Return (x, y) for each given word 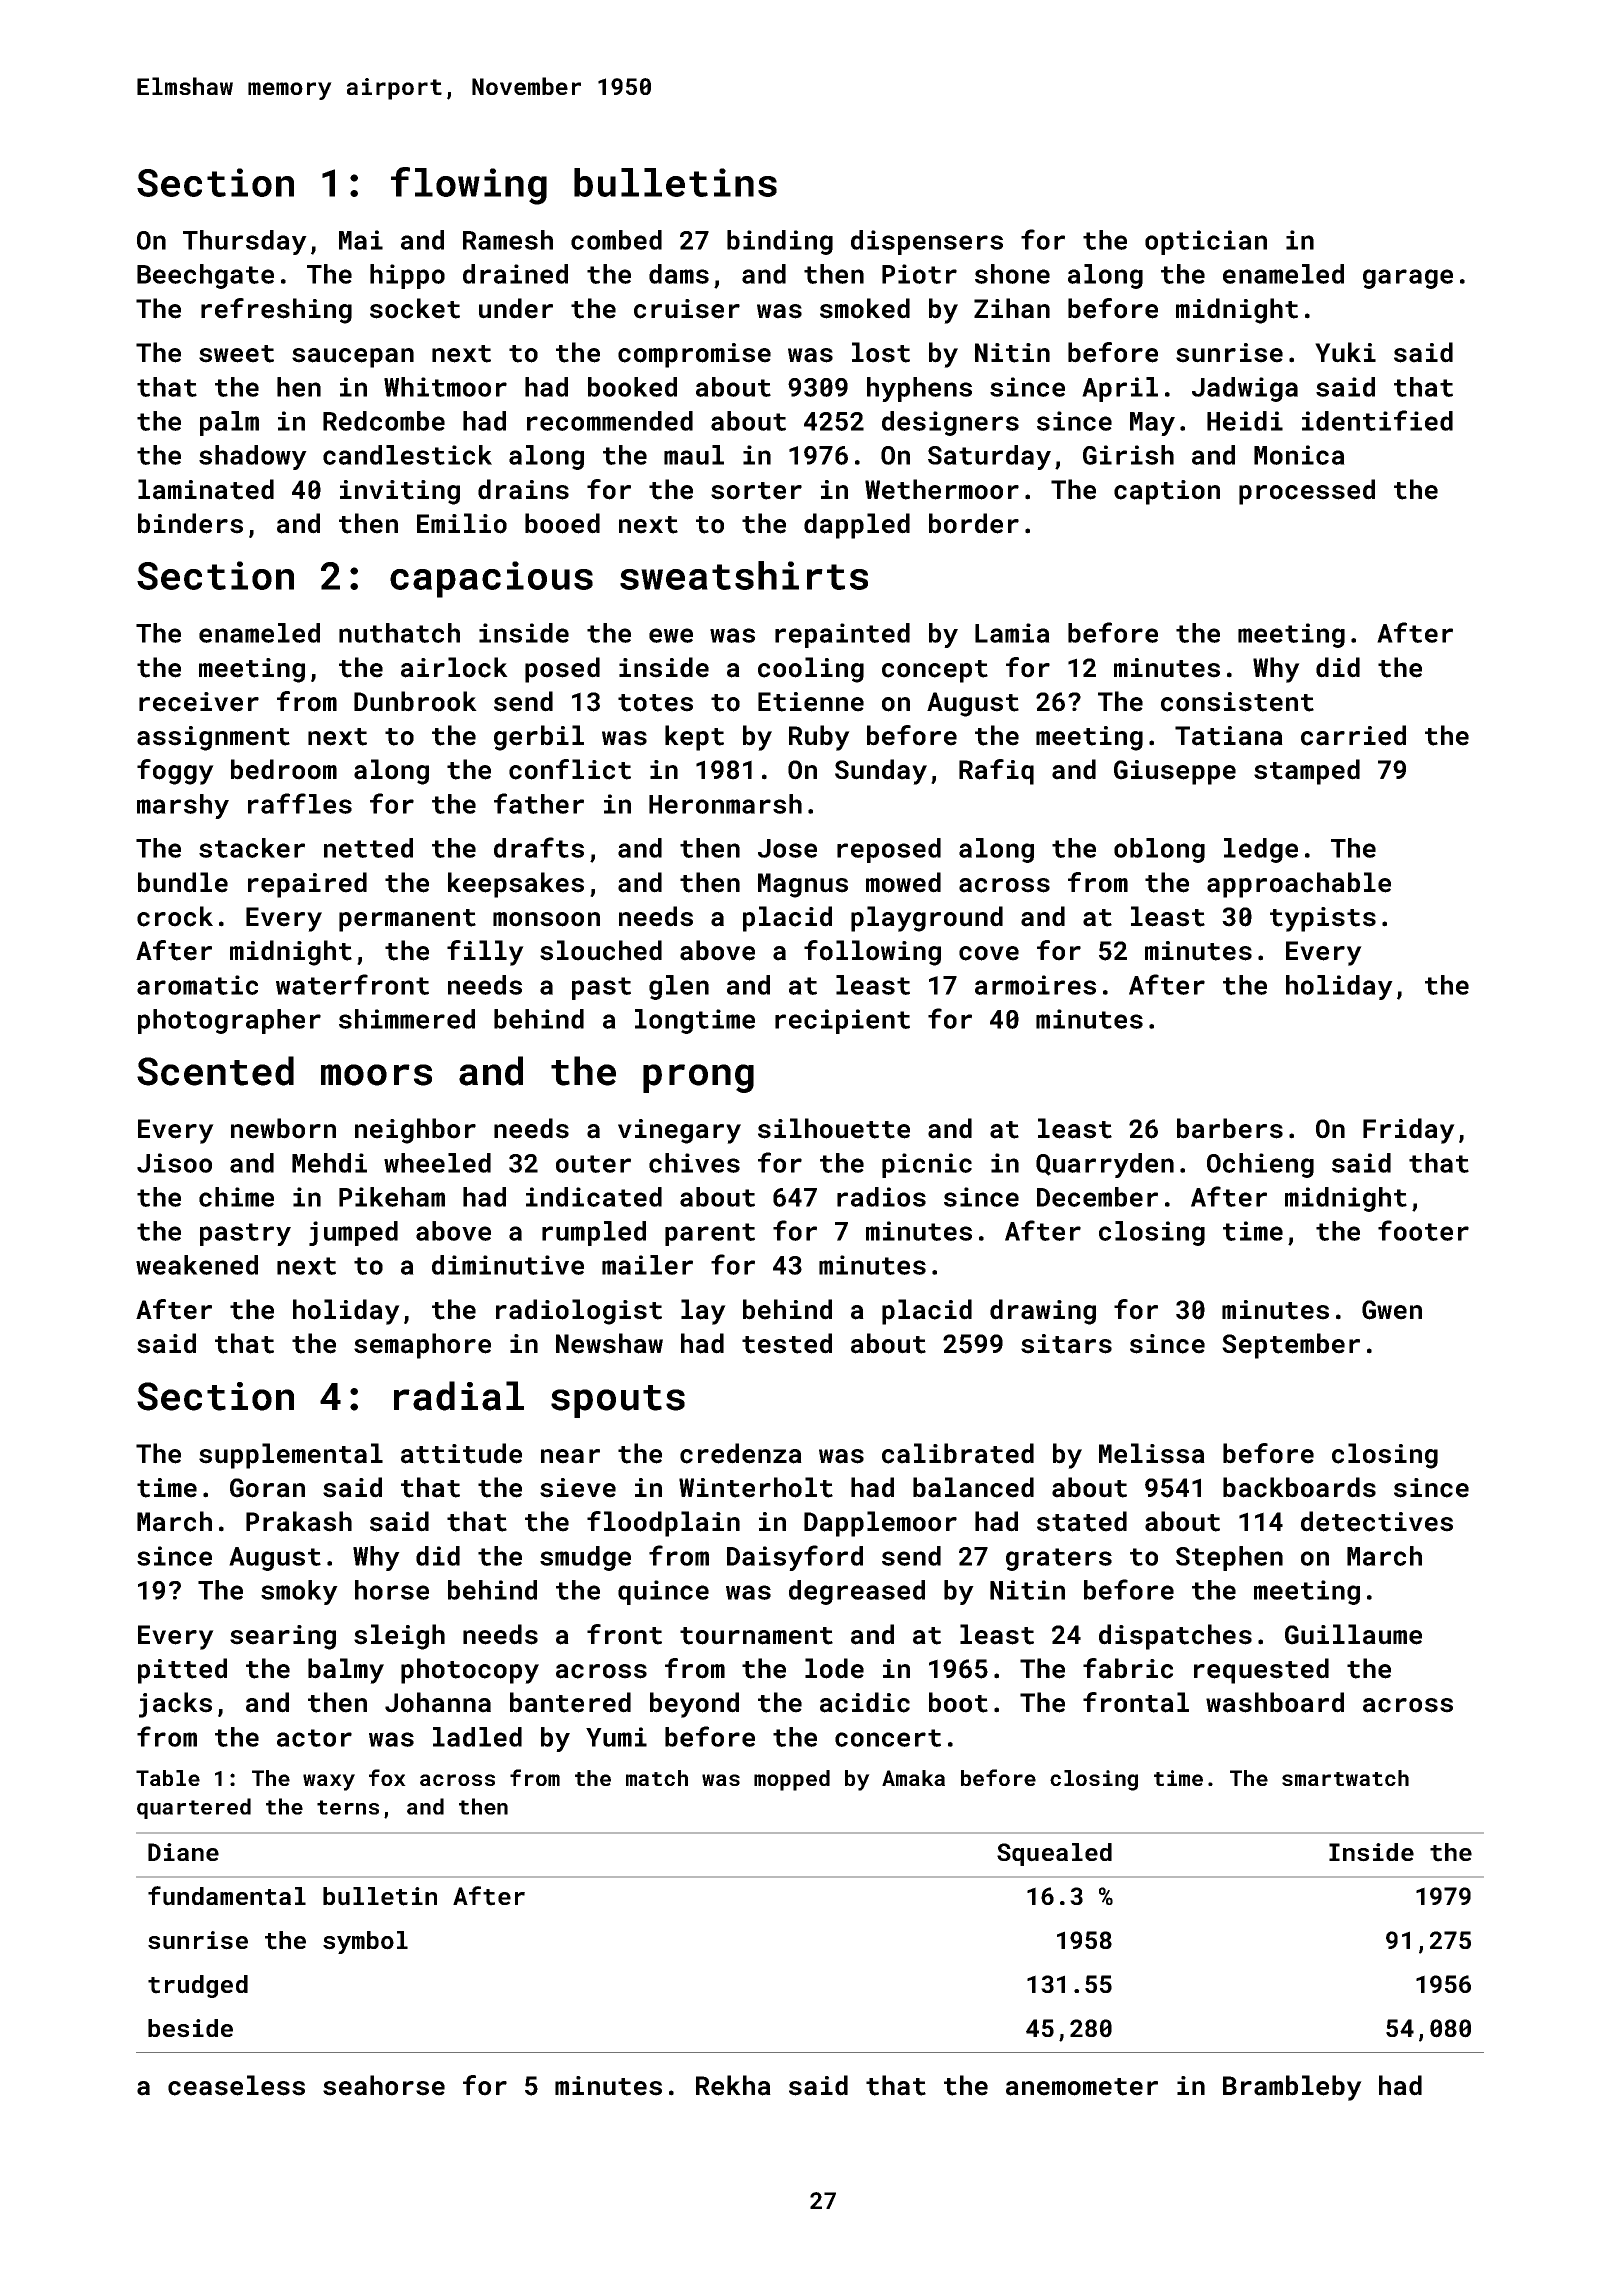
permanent (407, 920)
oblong (1159, 850)
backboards (1299, 1487)
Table (168, 1778)
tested (787, 1343)
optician (1206, 242)
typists (1323, 919)
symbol (365, 1942)
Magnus (803, 885)
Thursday (245, 242)
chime (236, 1197)
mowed (903, 882)
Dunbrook (415, 701)
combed (616, 240)
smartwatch (1345, 1778)
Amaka (913, 1778)
